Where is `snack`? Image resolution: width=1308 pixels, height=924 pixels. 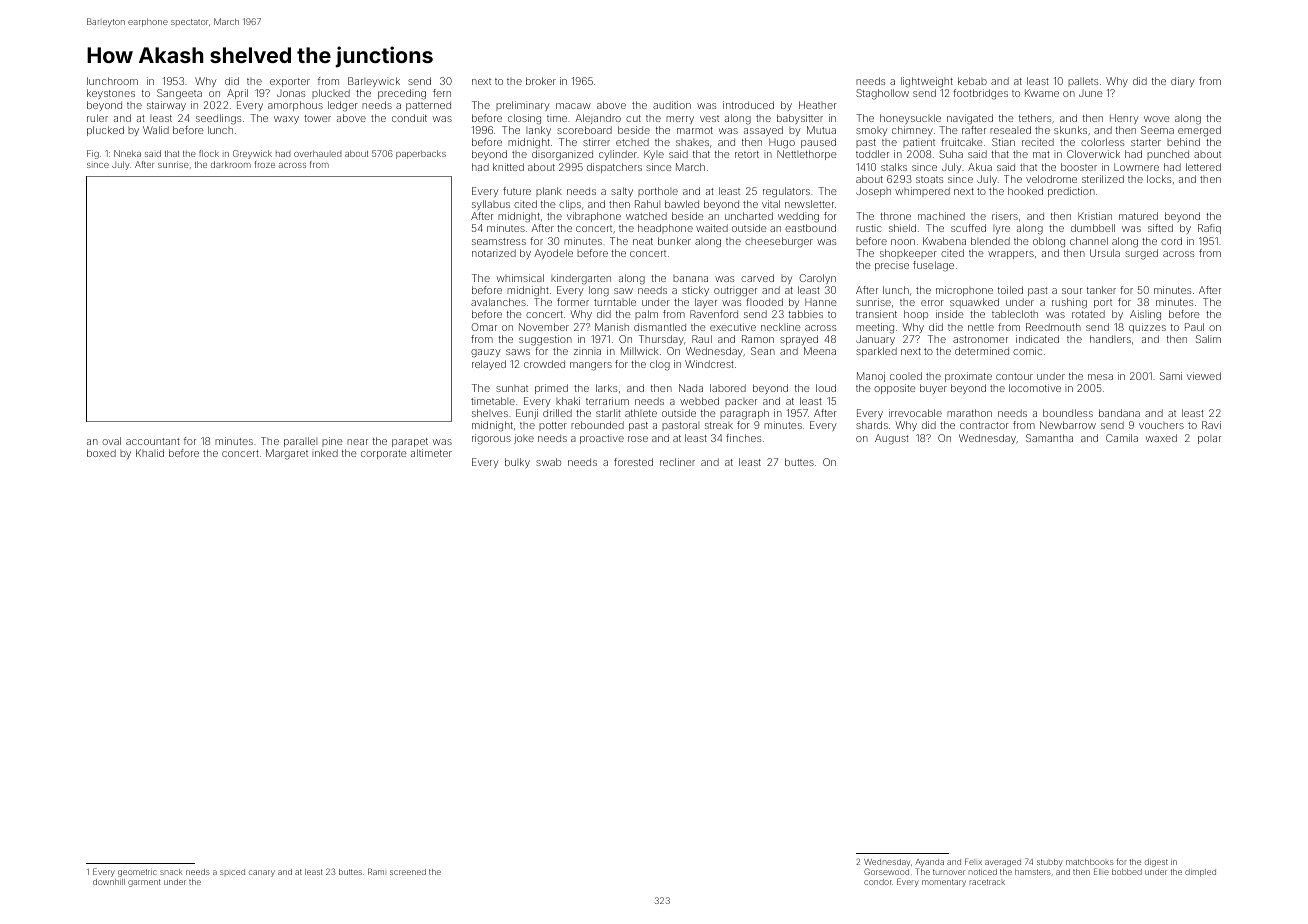 snack is located at coordinates (171, 872).
